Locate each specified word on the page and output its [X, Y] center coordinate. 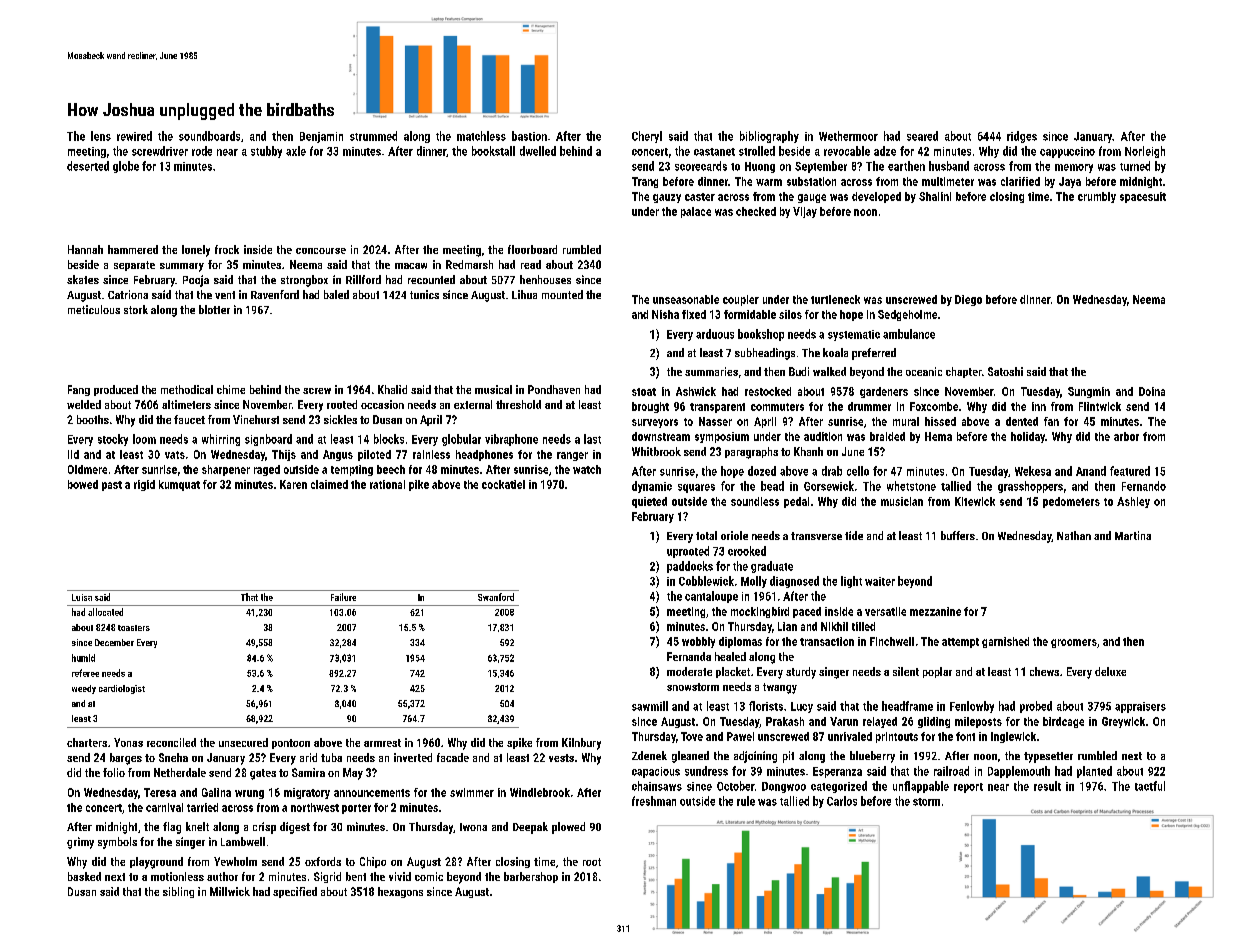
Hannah [85, 249]
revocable [847, 151]
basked [84, 876]
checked [756, 211]
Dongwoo [784, 787]
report [968, 788]
